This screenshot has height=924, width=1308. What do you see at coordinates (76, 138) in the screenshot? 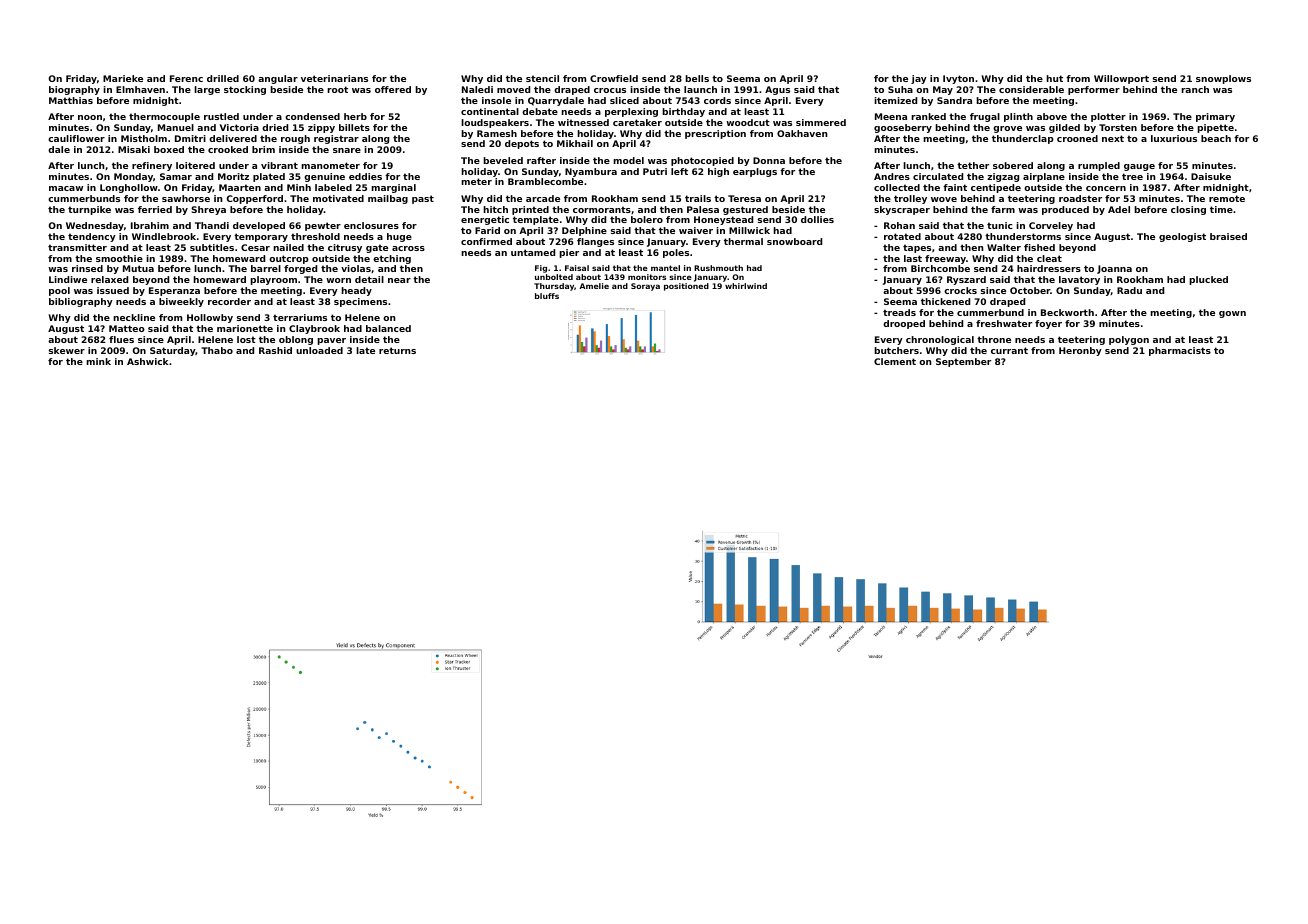
I see `cauliflower` at bounding box center [76, 138].
